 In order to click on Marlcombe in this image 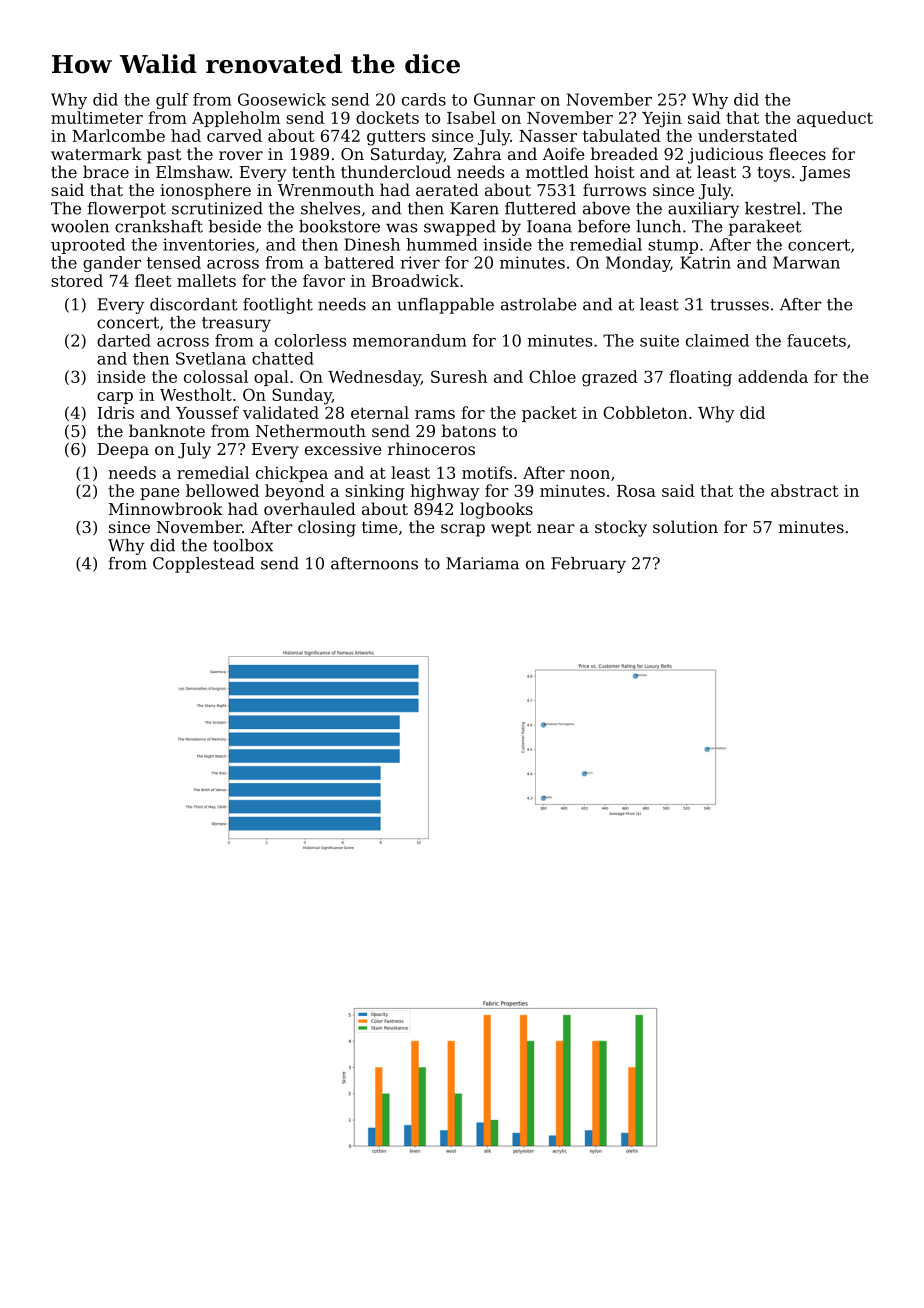, I will do `click(118, 135)`.
